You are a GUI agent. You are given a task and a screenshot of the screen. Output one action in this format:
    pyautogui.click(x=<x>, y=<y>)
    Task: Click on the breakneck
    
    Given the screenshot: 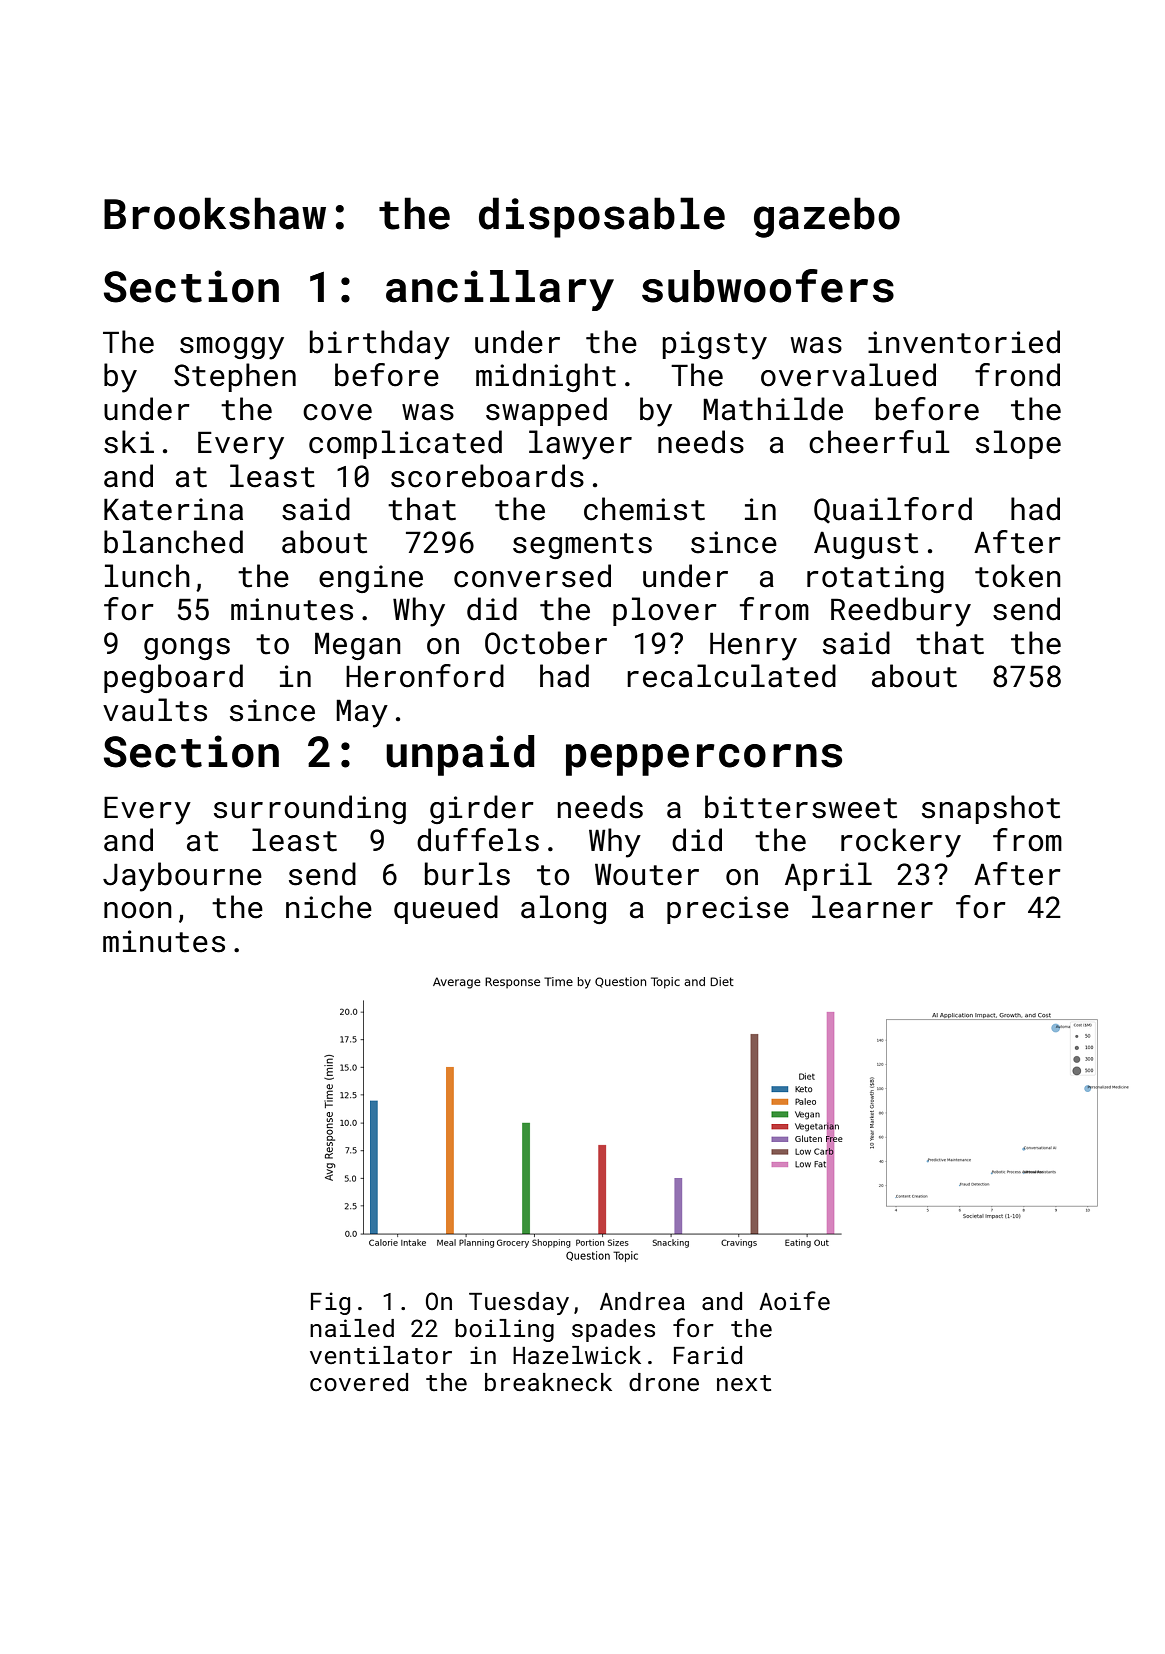 What is the action you would take?
    pyautogui.click(x=548, y=1382)
